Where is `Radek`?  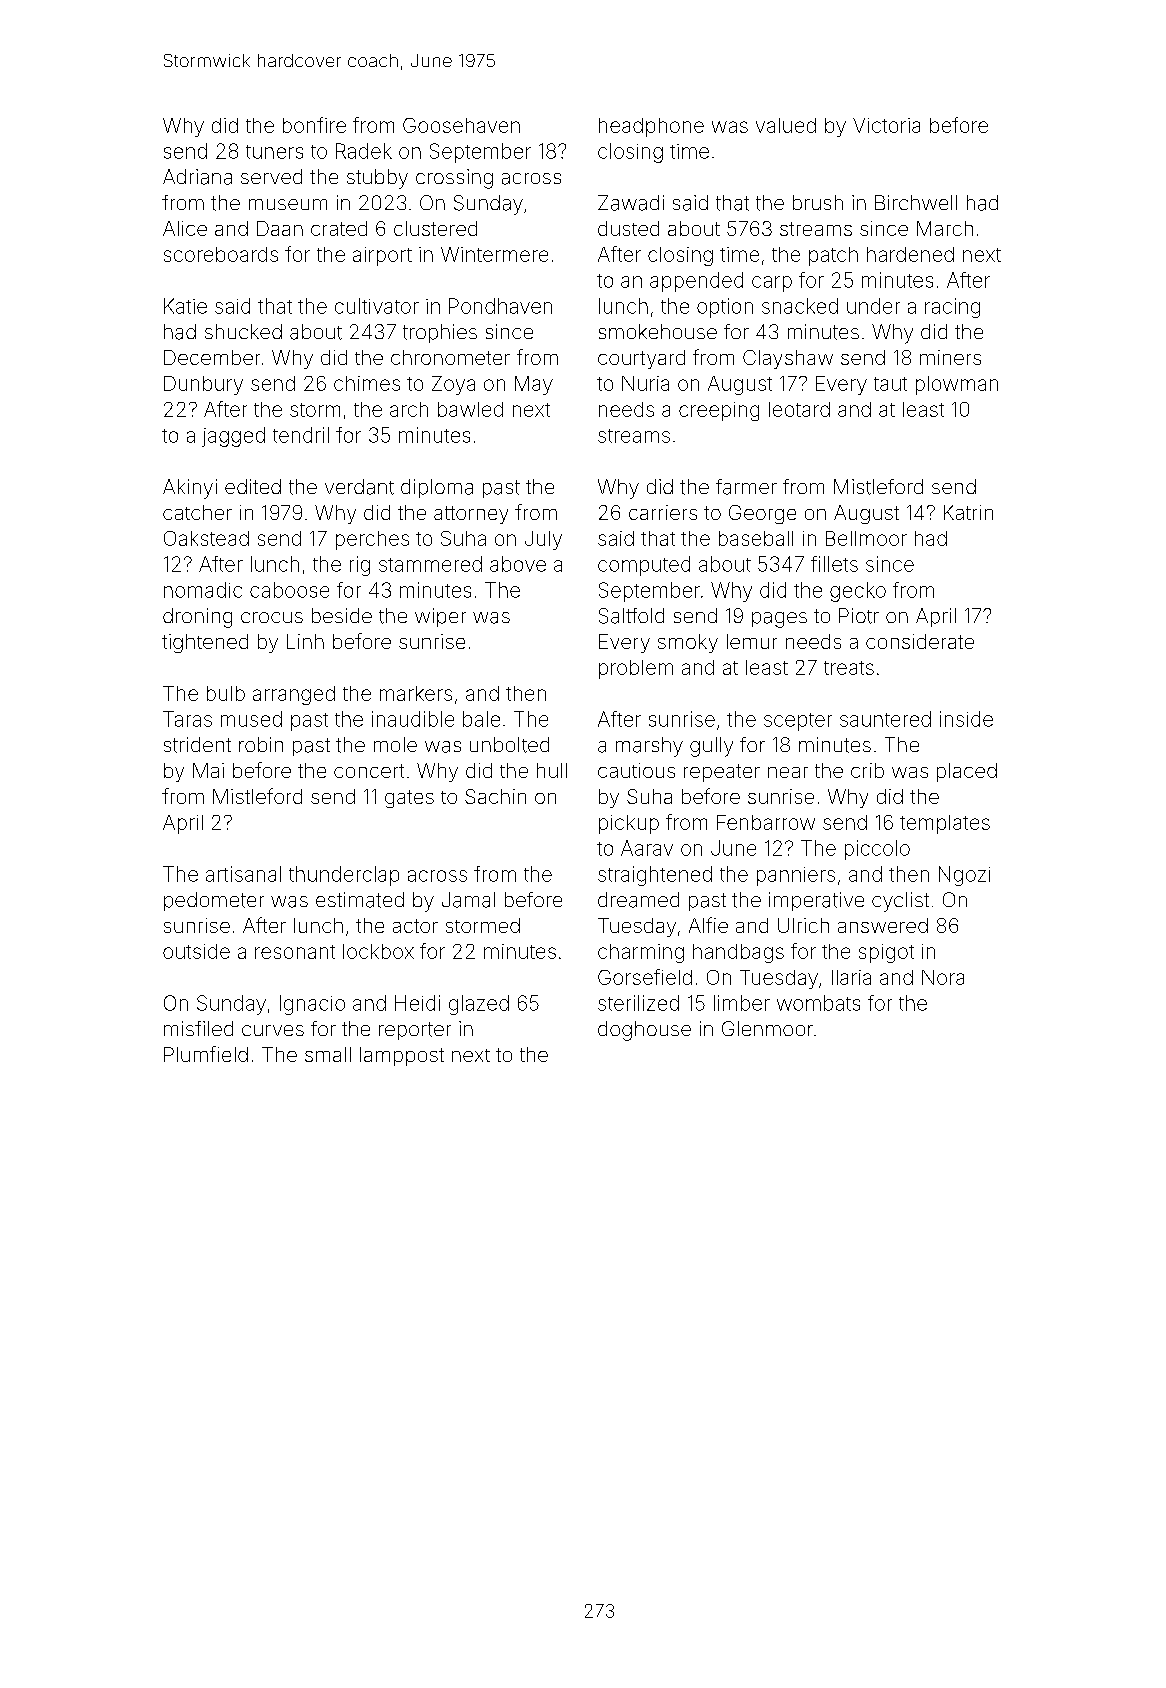 Radek is located at coordinates (364, 151).
